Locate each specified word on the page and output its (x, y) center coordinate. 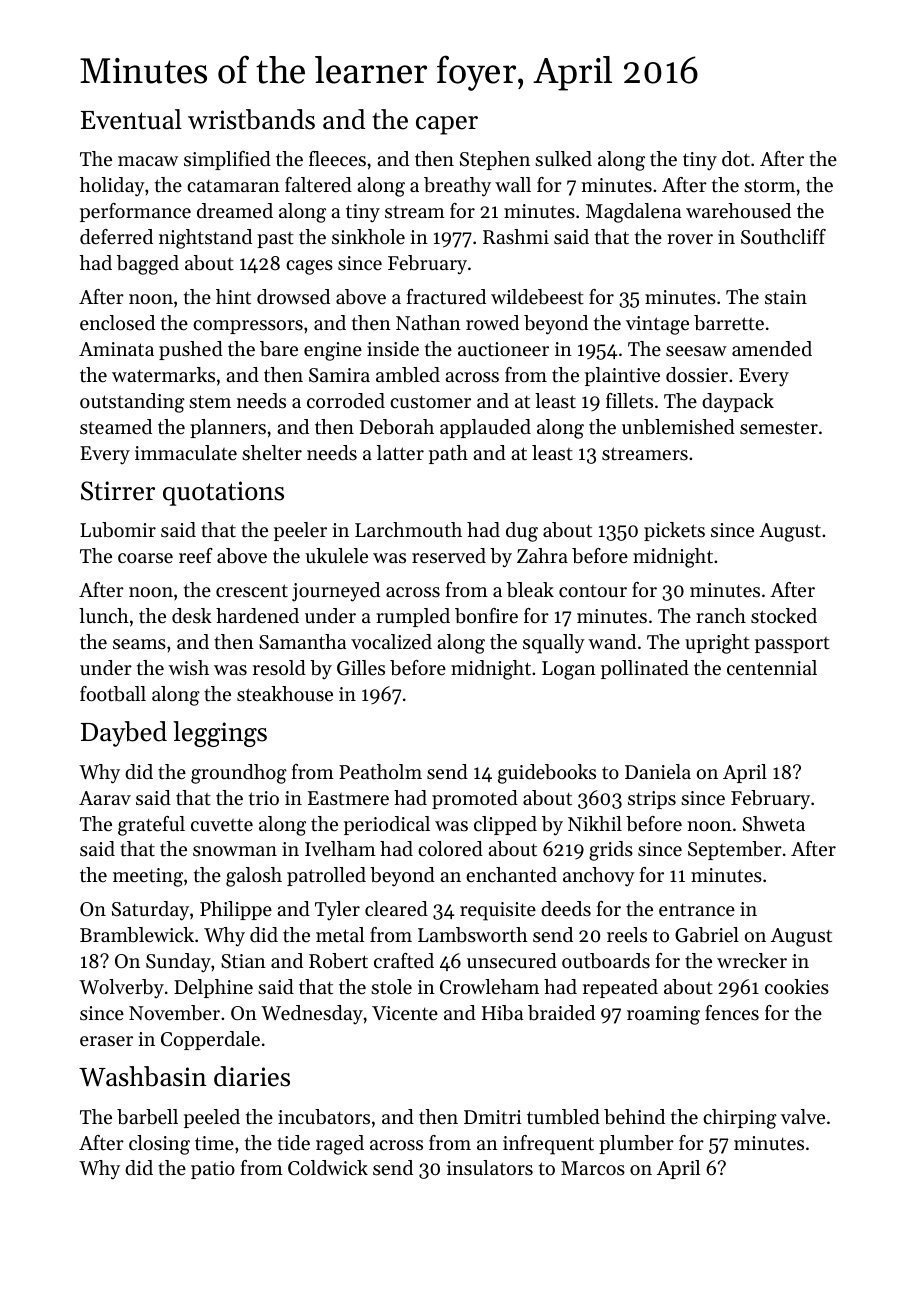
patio (213, 1170)
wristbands (251, 119)
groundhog (239, 774)
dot (736, 159)
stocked (784, 616)
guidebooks (547, 774)
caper (447, 125)
